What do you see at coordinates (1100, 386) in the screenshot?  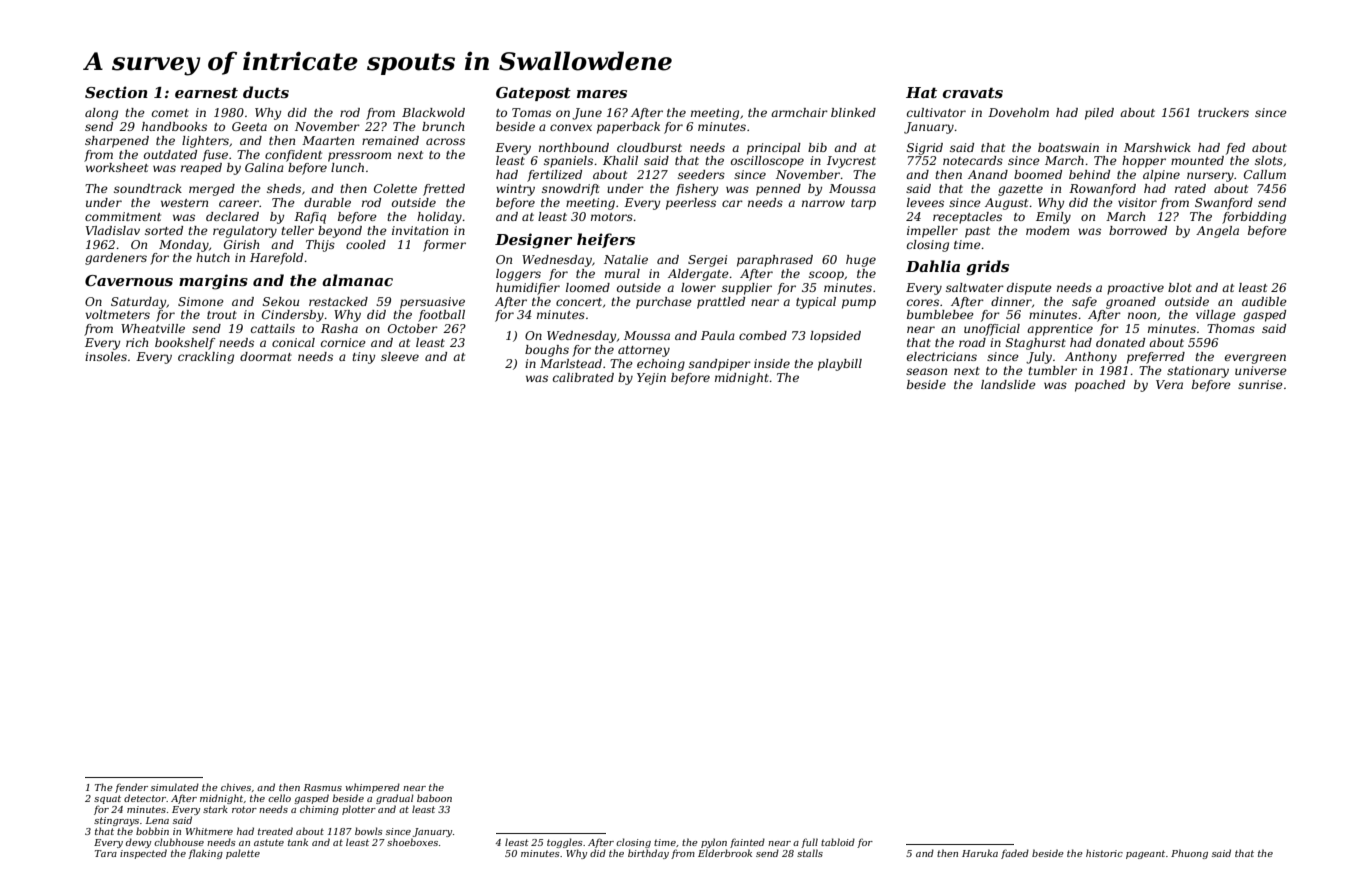 I see `poached` at bounding box center [1100, 386].
